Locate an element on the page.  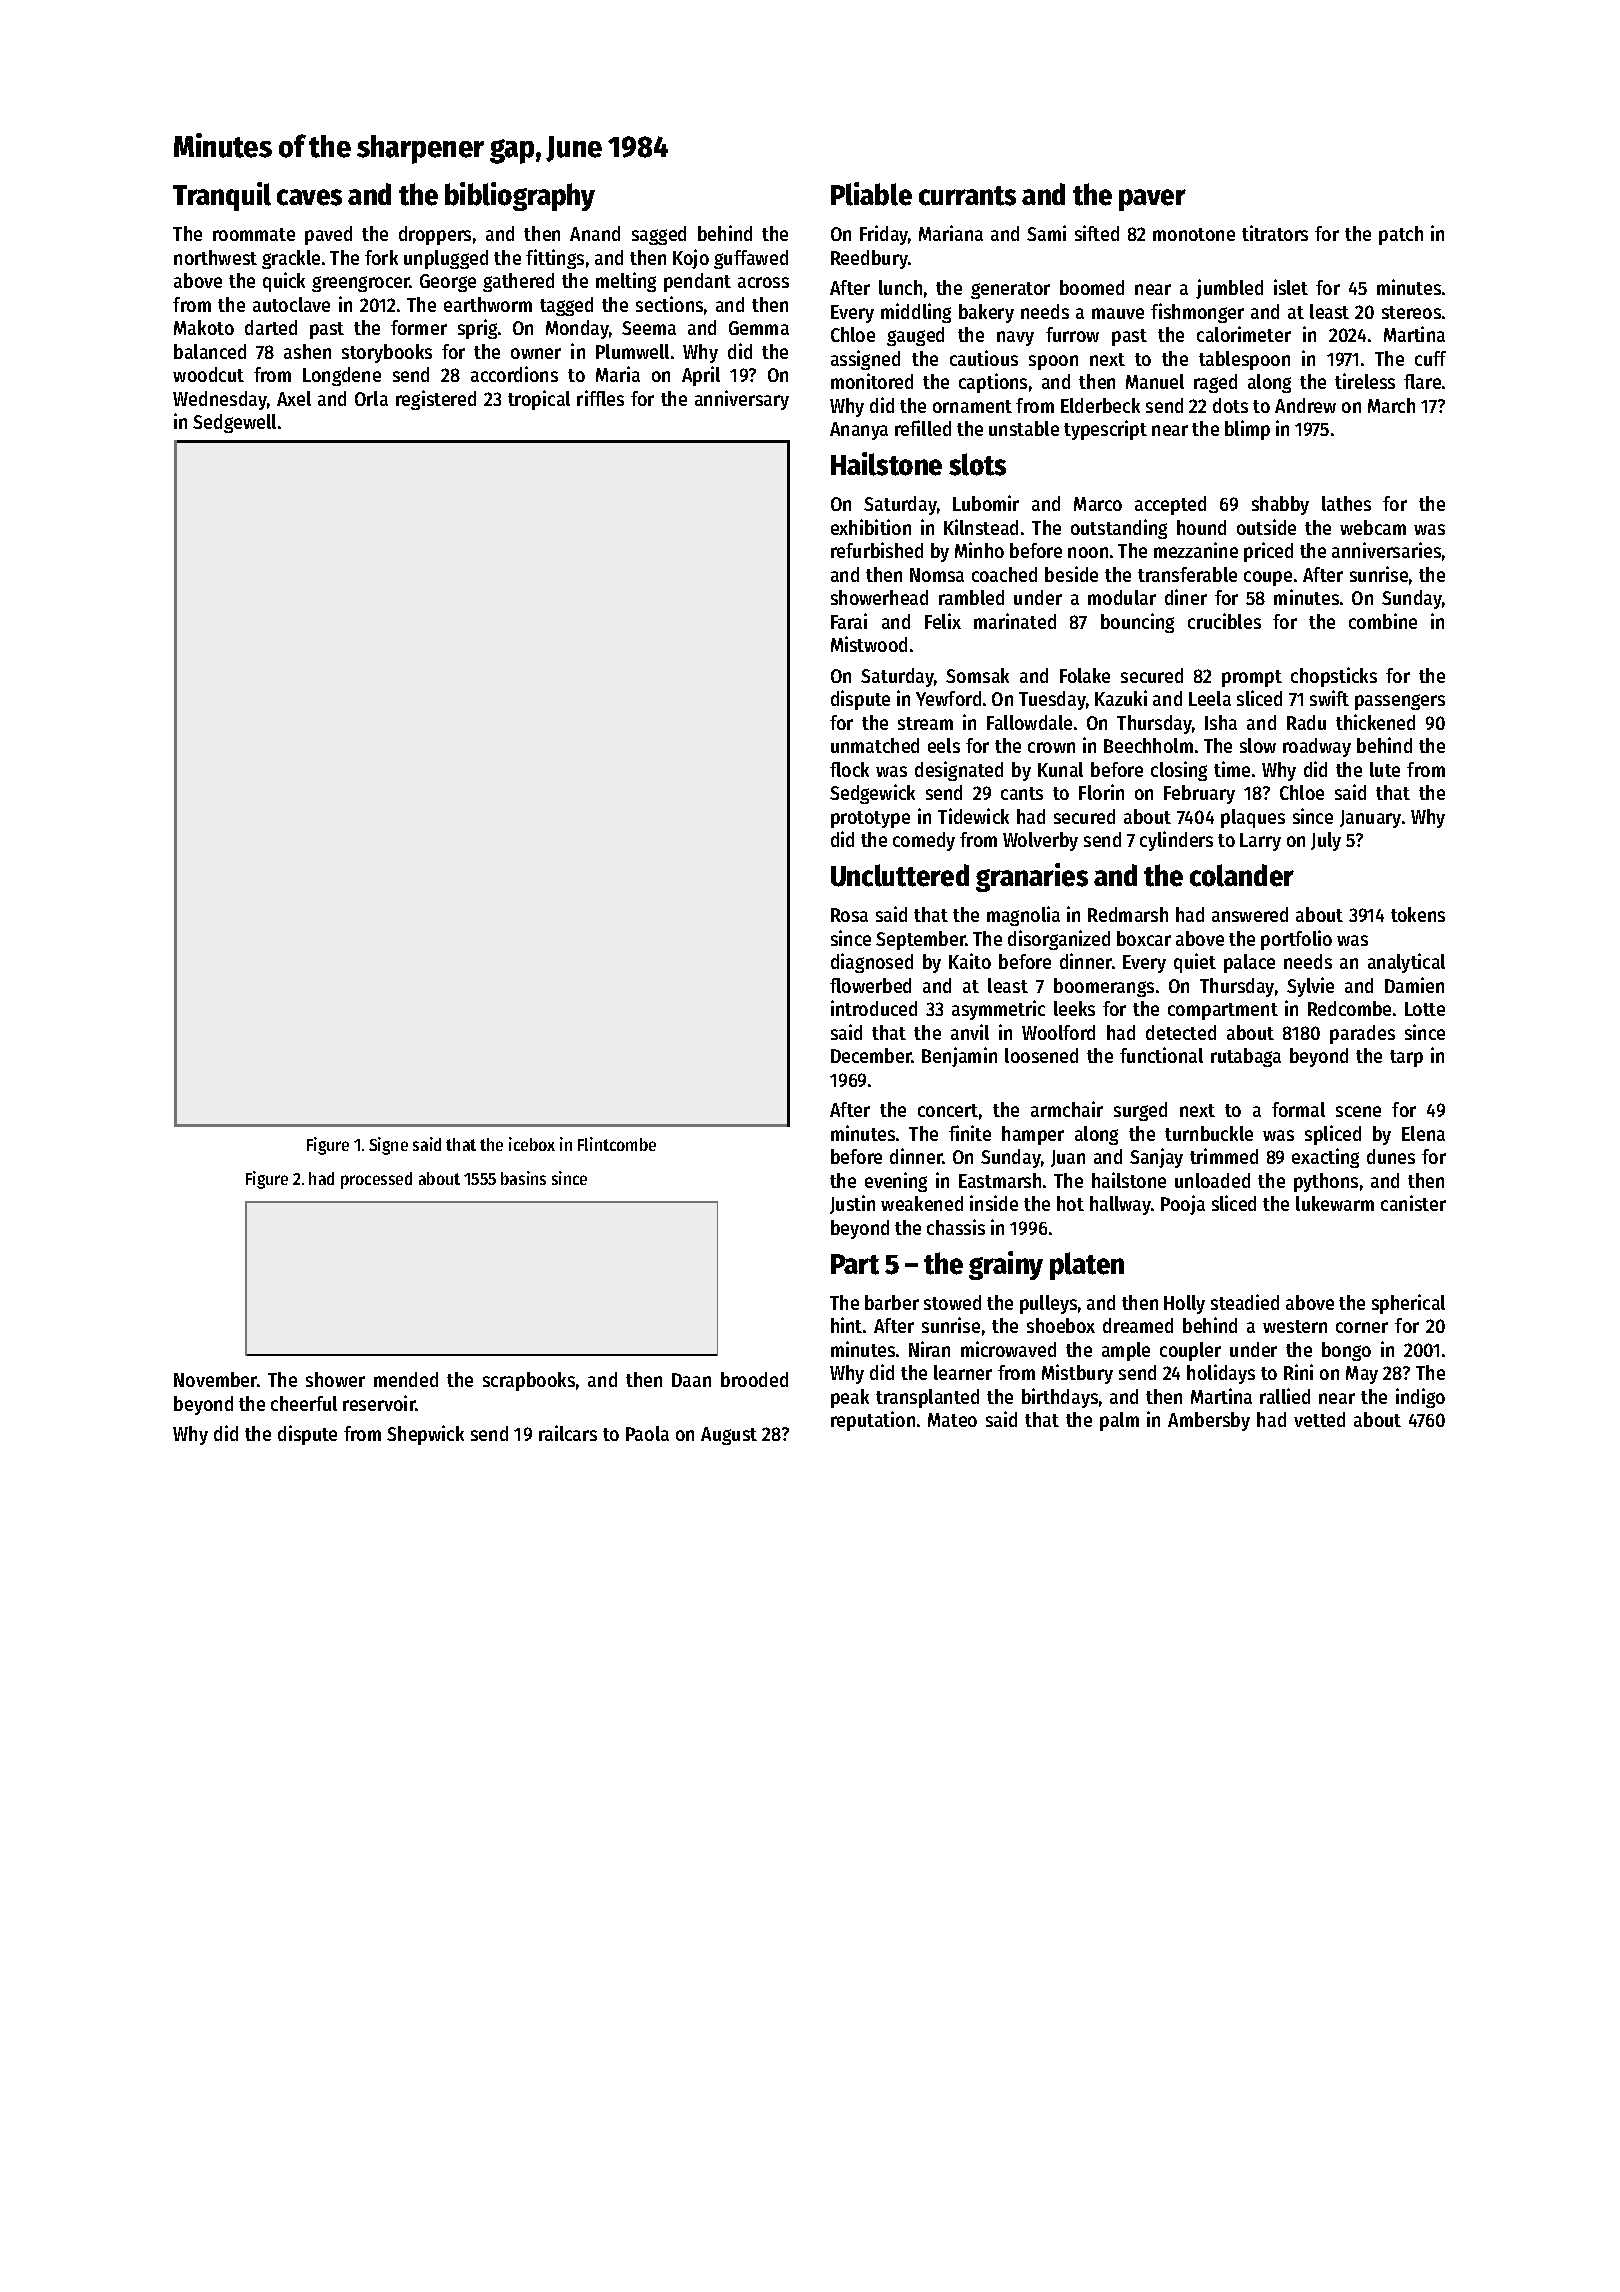
passengers is located at coordinates (1400, 702).
